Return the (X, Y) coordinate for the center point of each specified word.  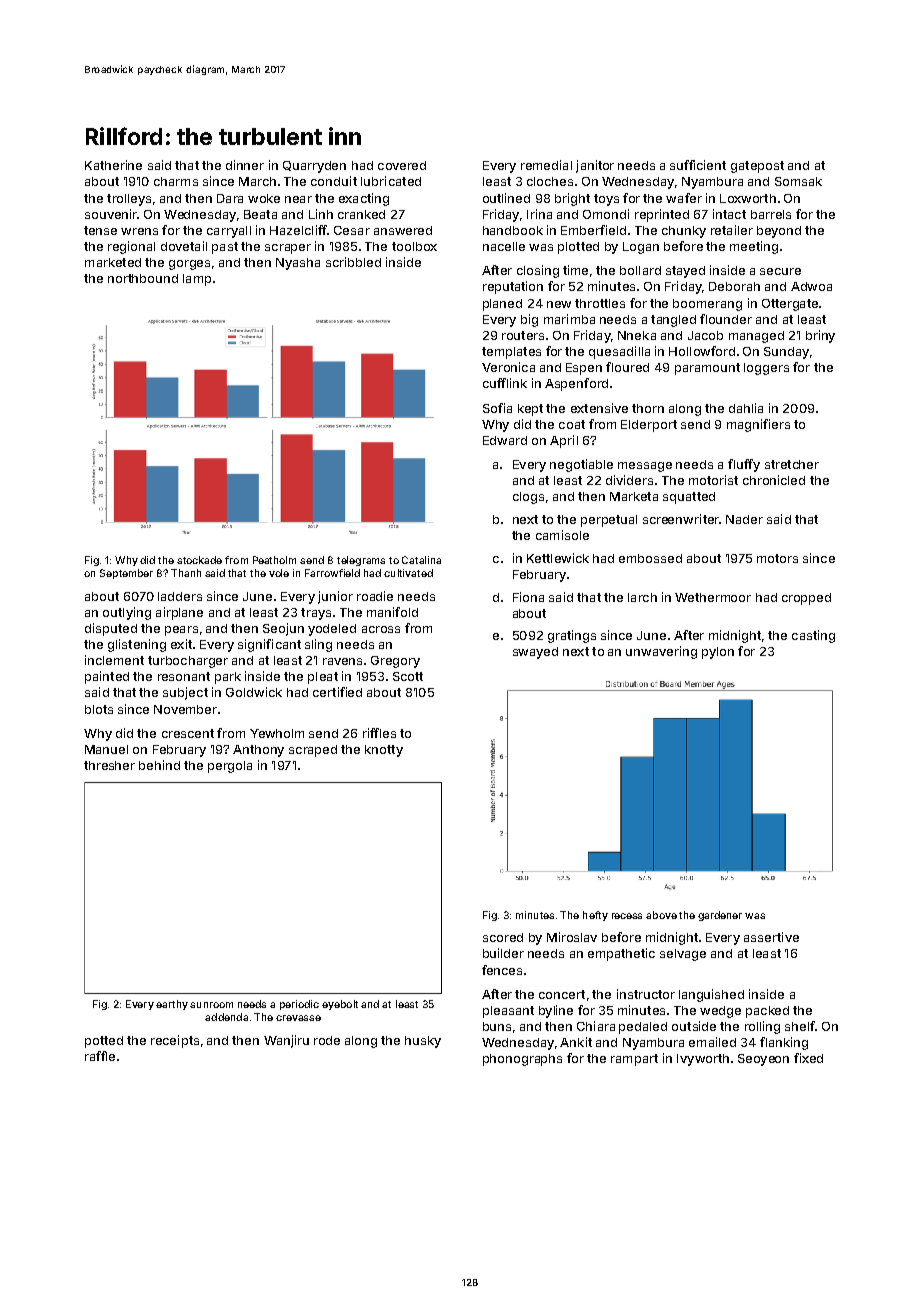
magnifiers (758, 425)
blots (99, 709)
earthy (172, 1005)
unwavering (661, 652)
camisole (562, 535)
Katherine (113, 165)
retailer (732, 230)
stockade (199, 560)
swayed (535, 653)
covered (402, 165)
